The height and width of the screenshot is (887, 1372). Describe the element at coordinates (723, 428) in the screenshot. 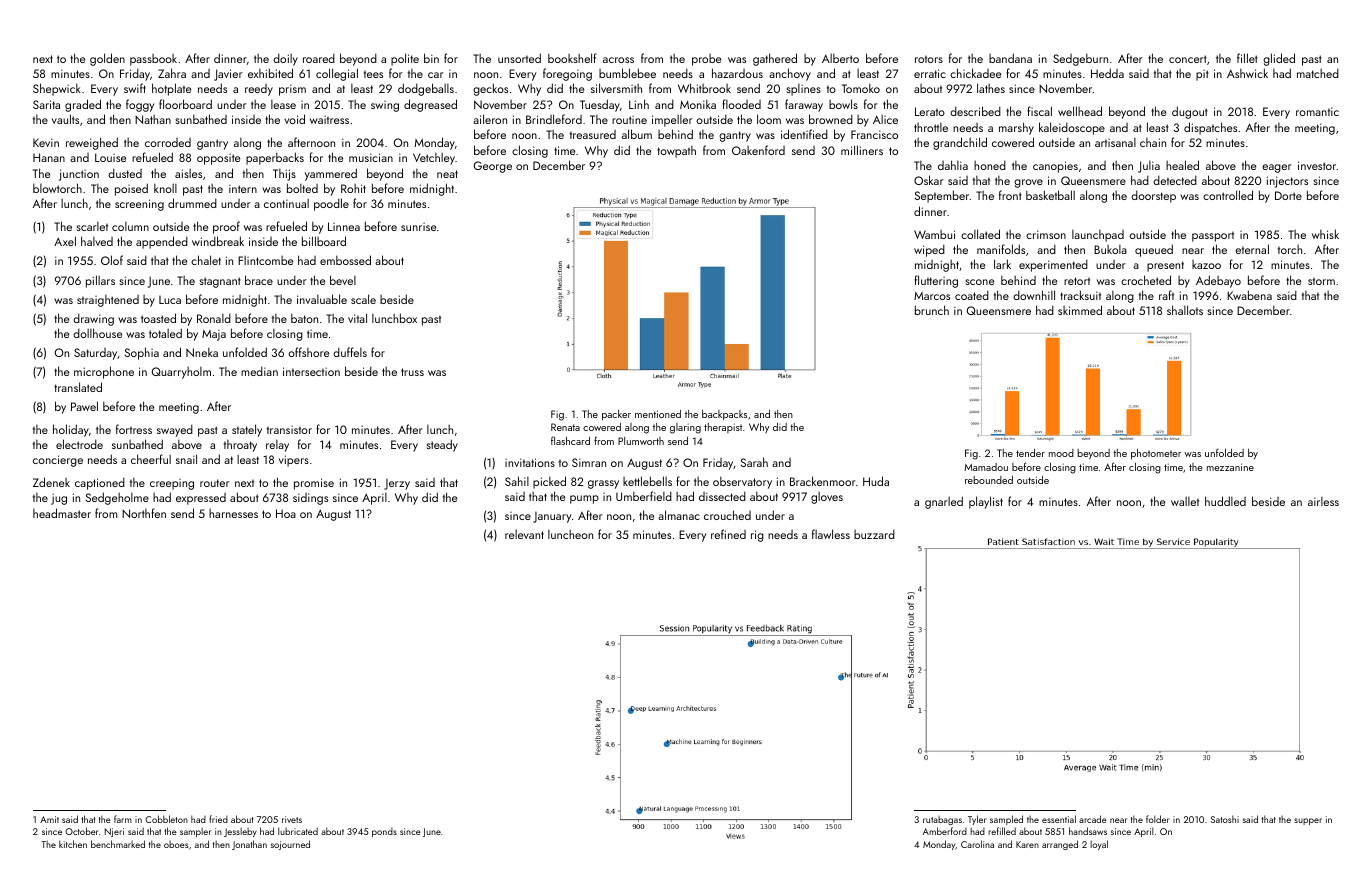

I see `therapist` at that location.
